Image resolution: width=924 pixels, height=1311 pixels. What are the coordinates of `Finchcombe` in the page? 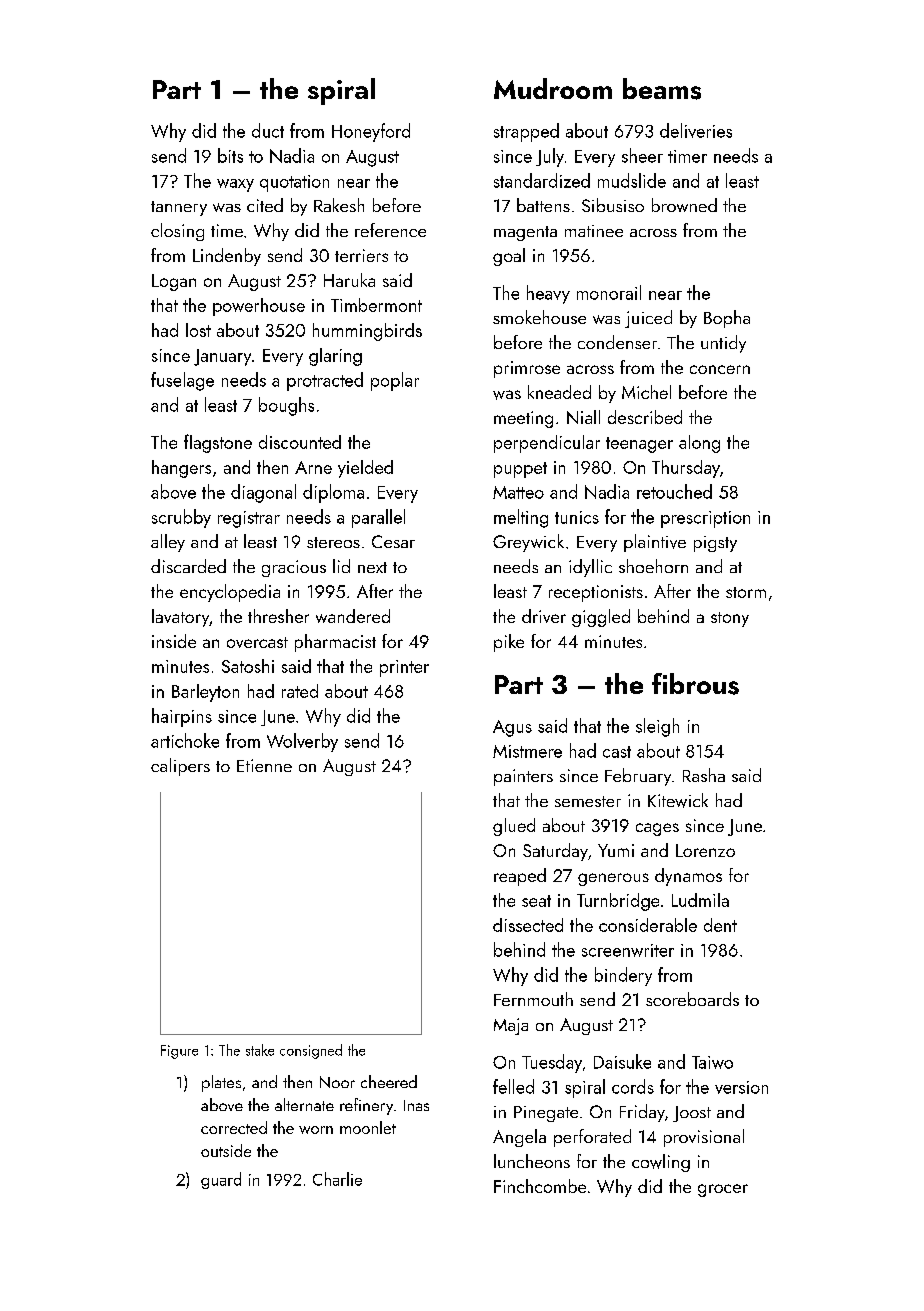 It's located at (540, 1186).
